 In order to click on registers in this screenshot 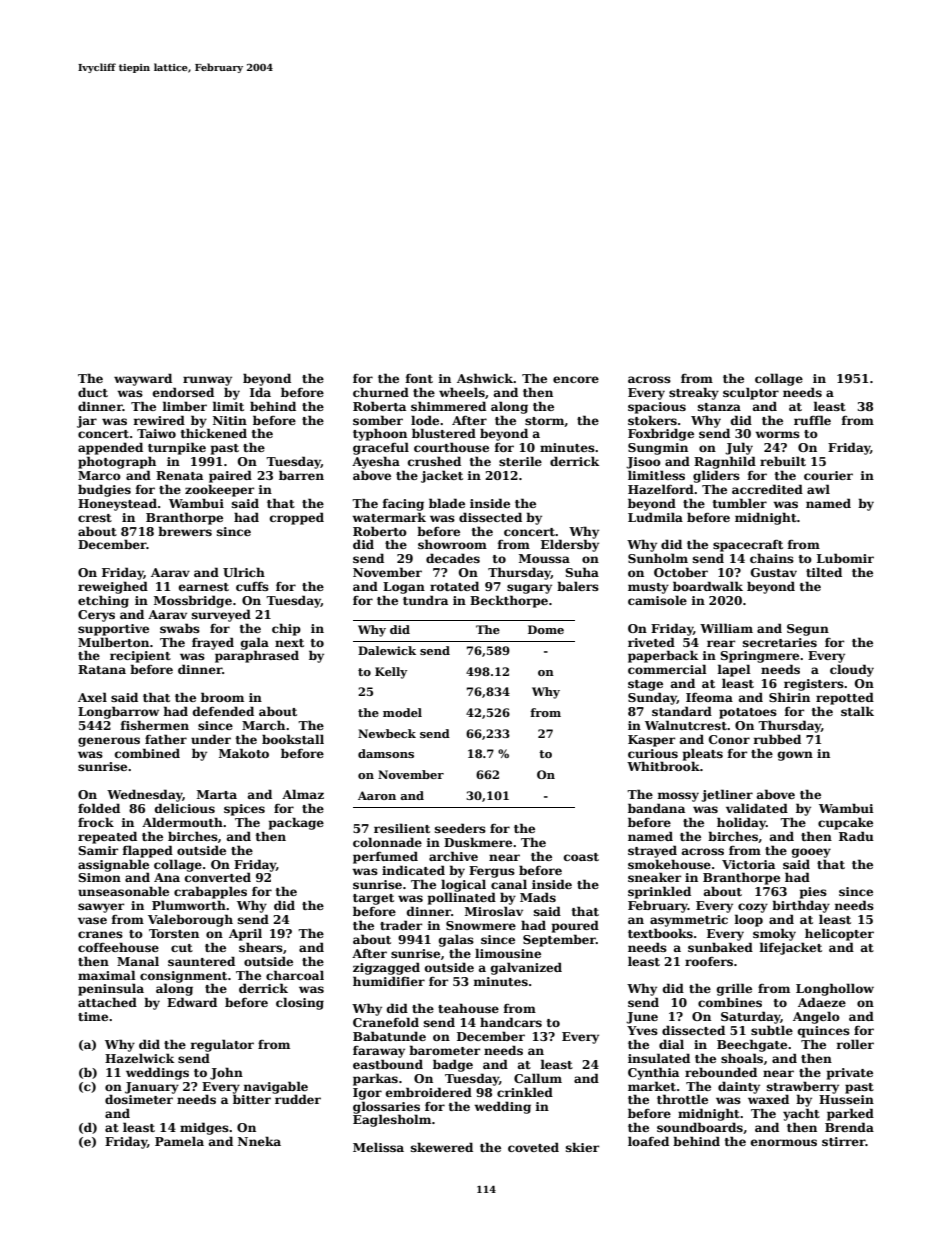, I will do `click(814, 685)`.
